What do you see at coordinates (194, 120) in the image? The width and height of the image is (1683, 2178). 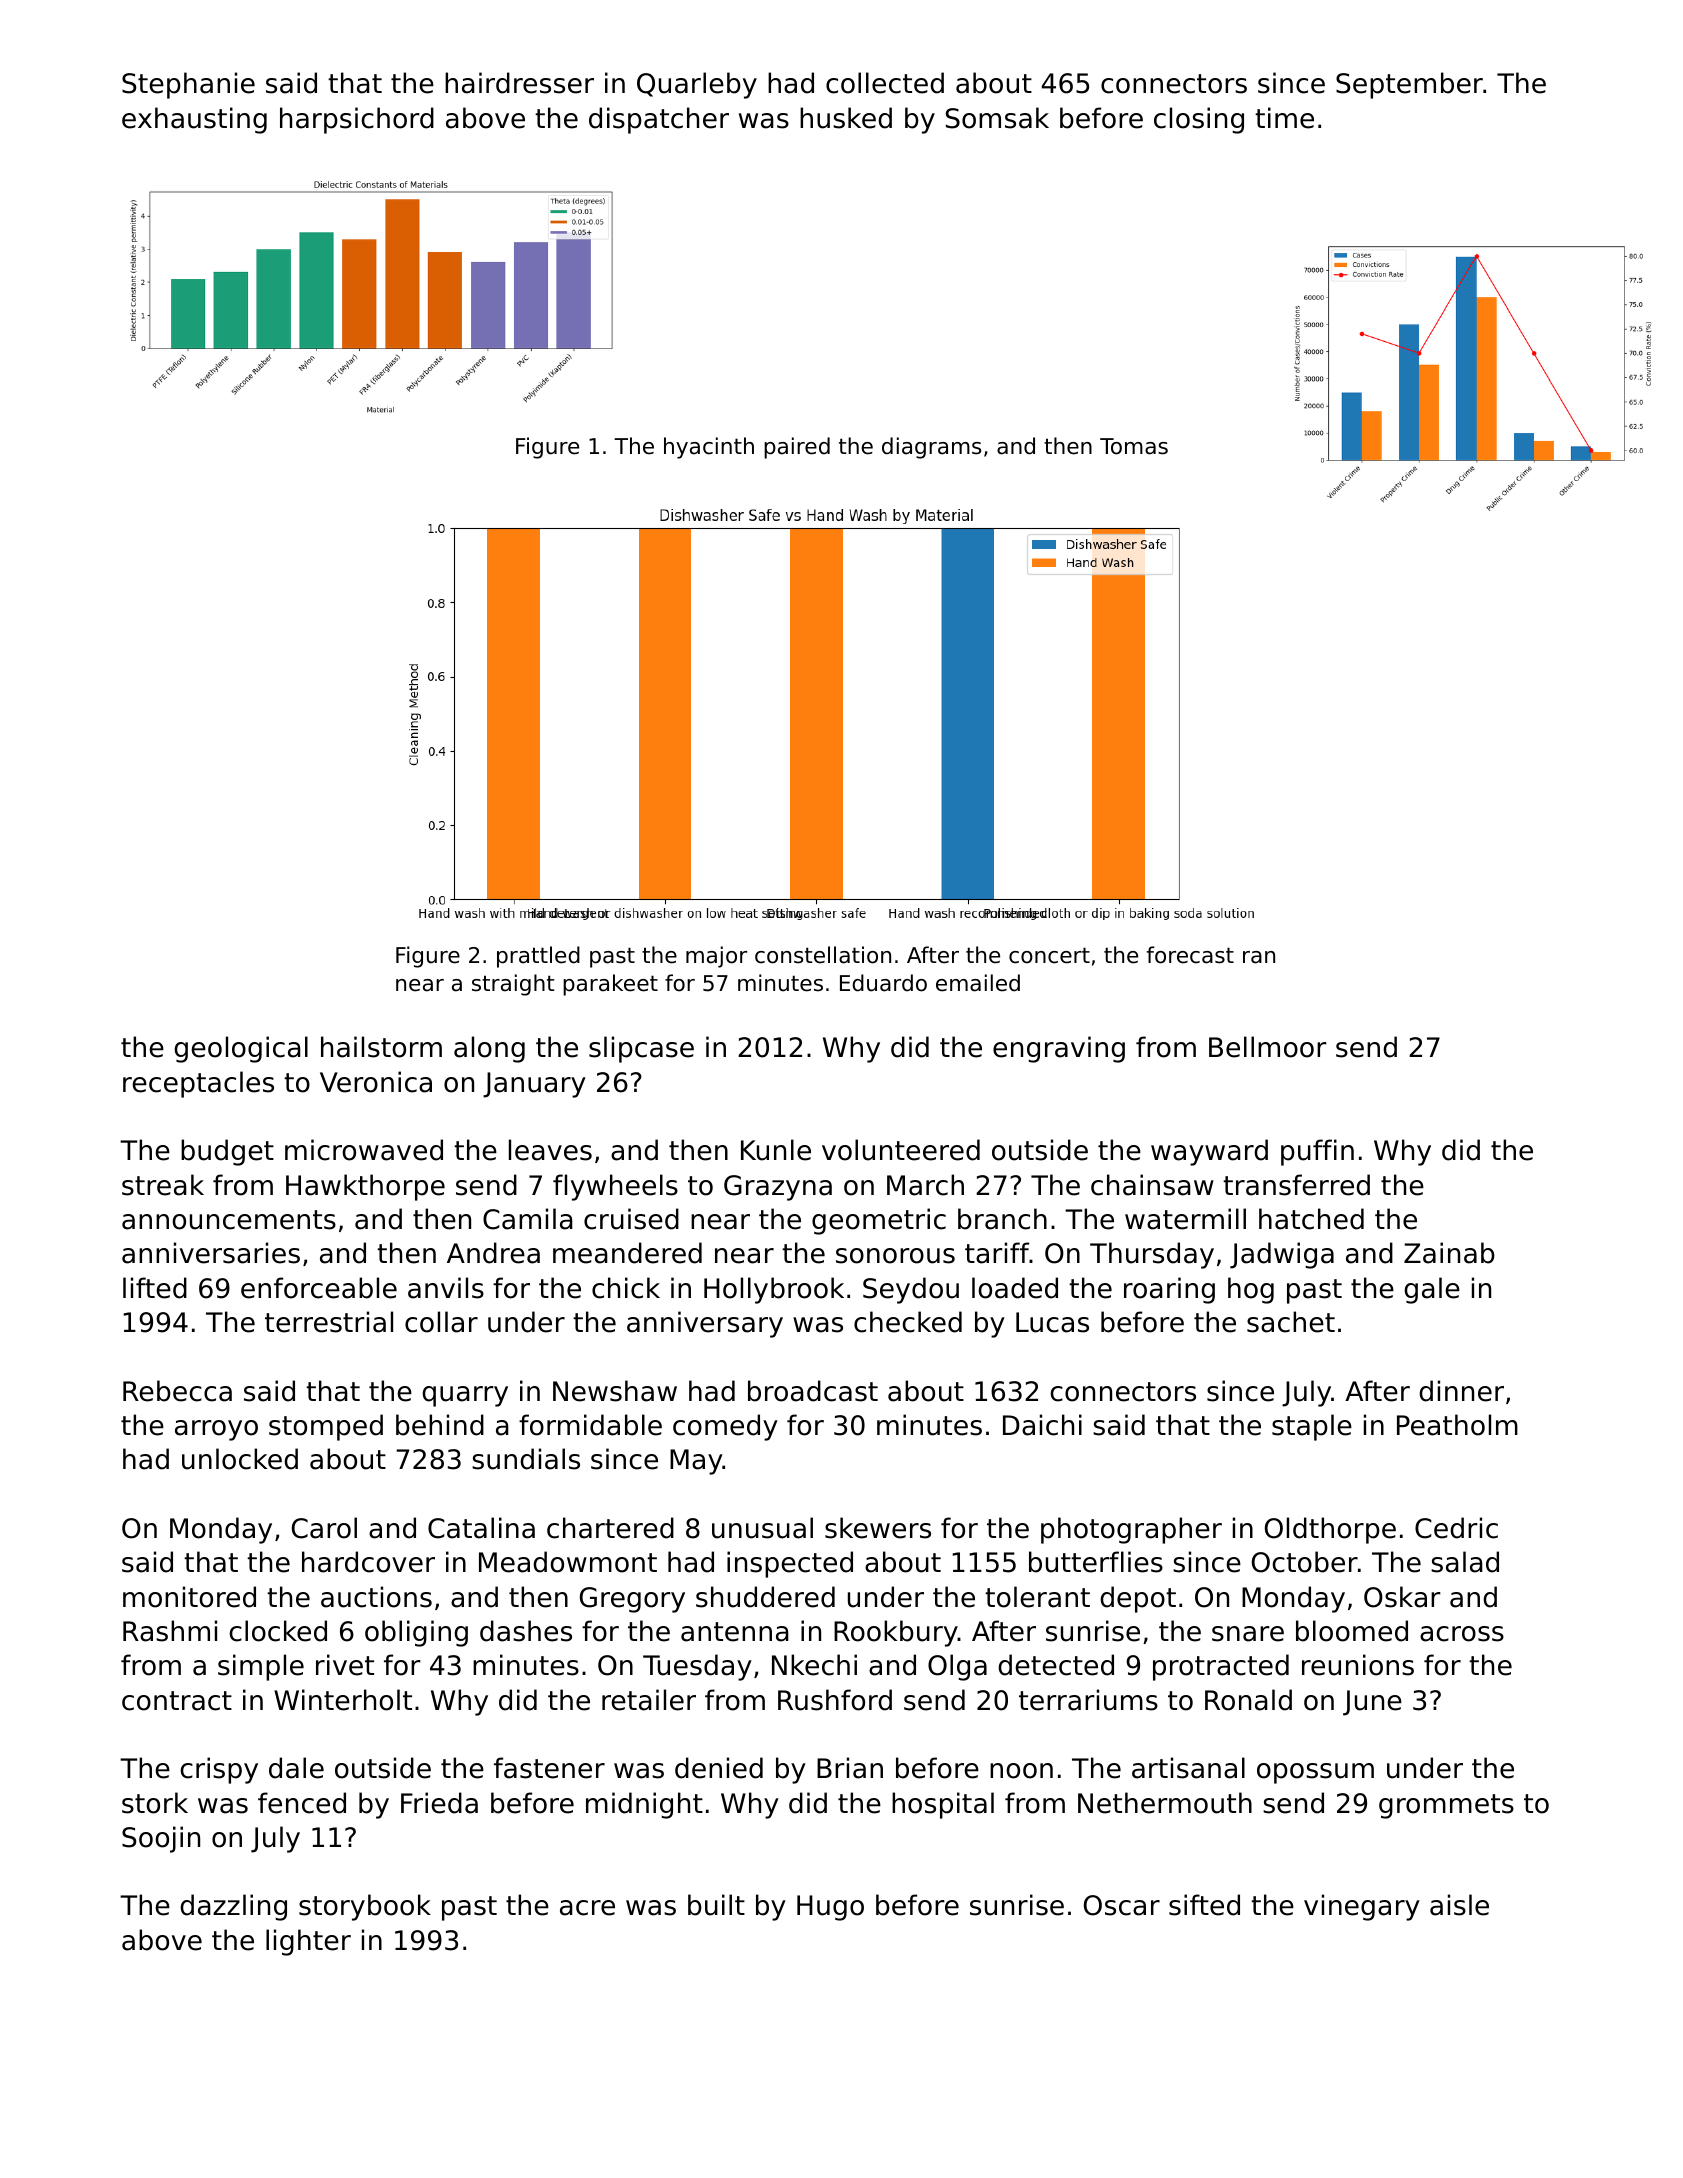 I see `exhausting` at bounding box center [194, 120].
